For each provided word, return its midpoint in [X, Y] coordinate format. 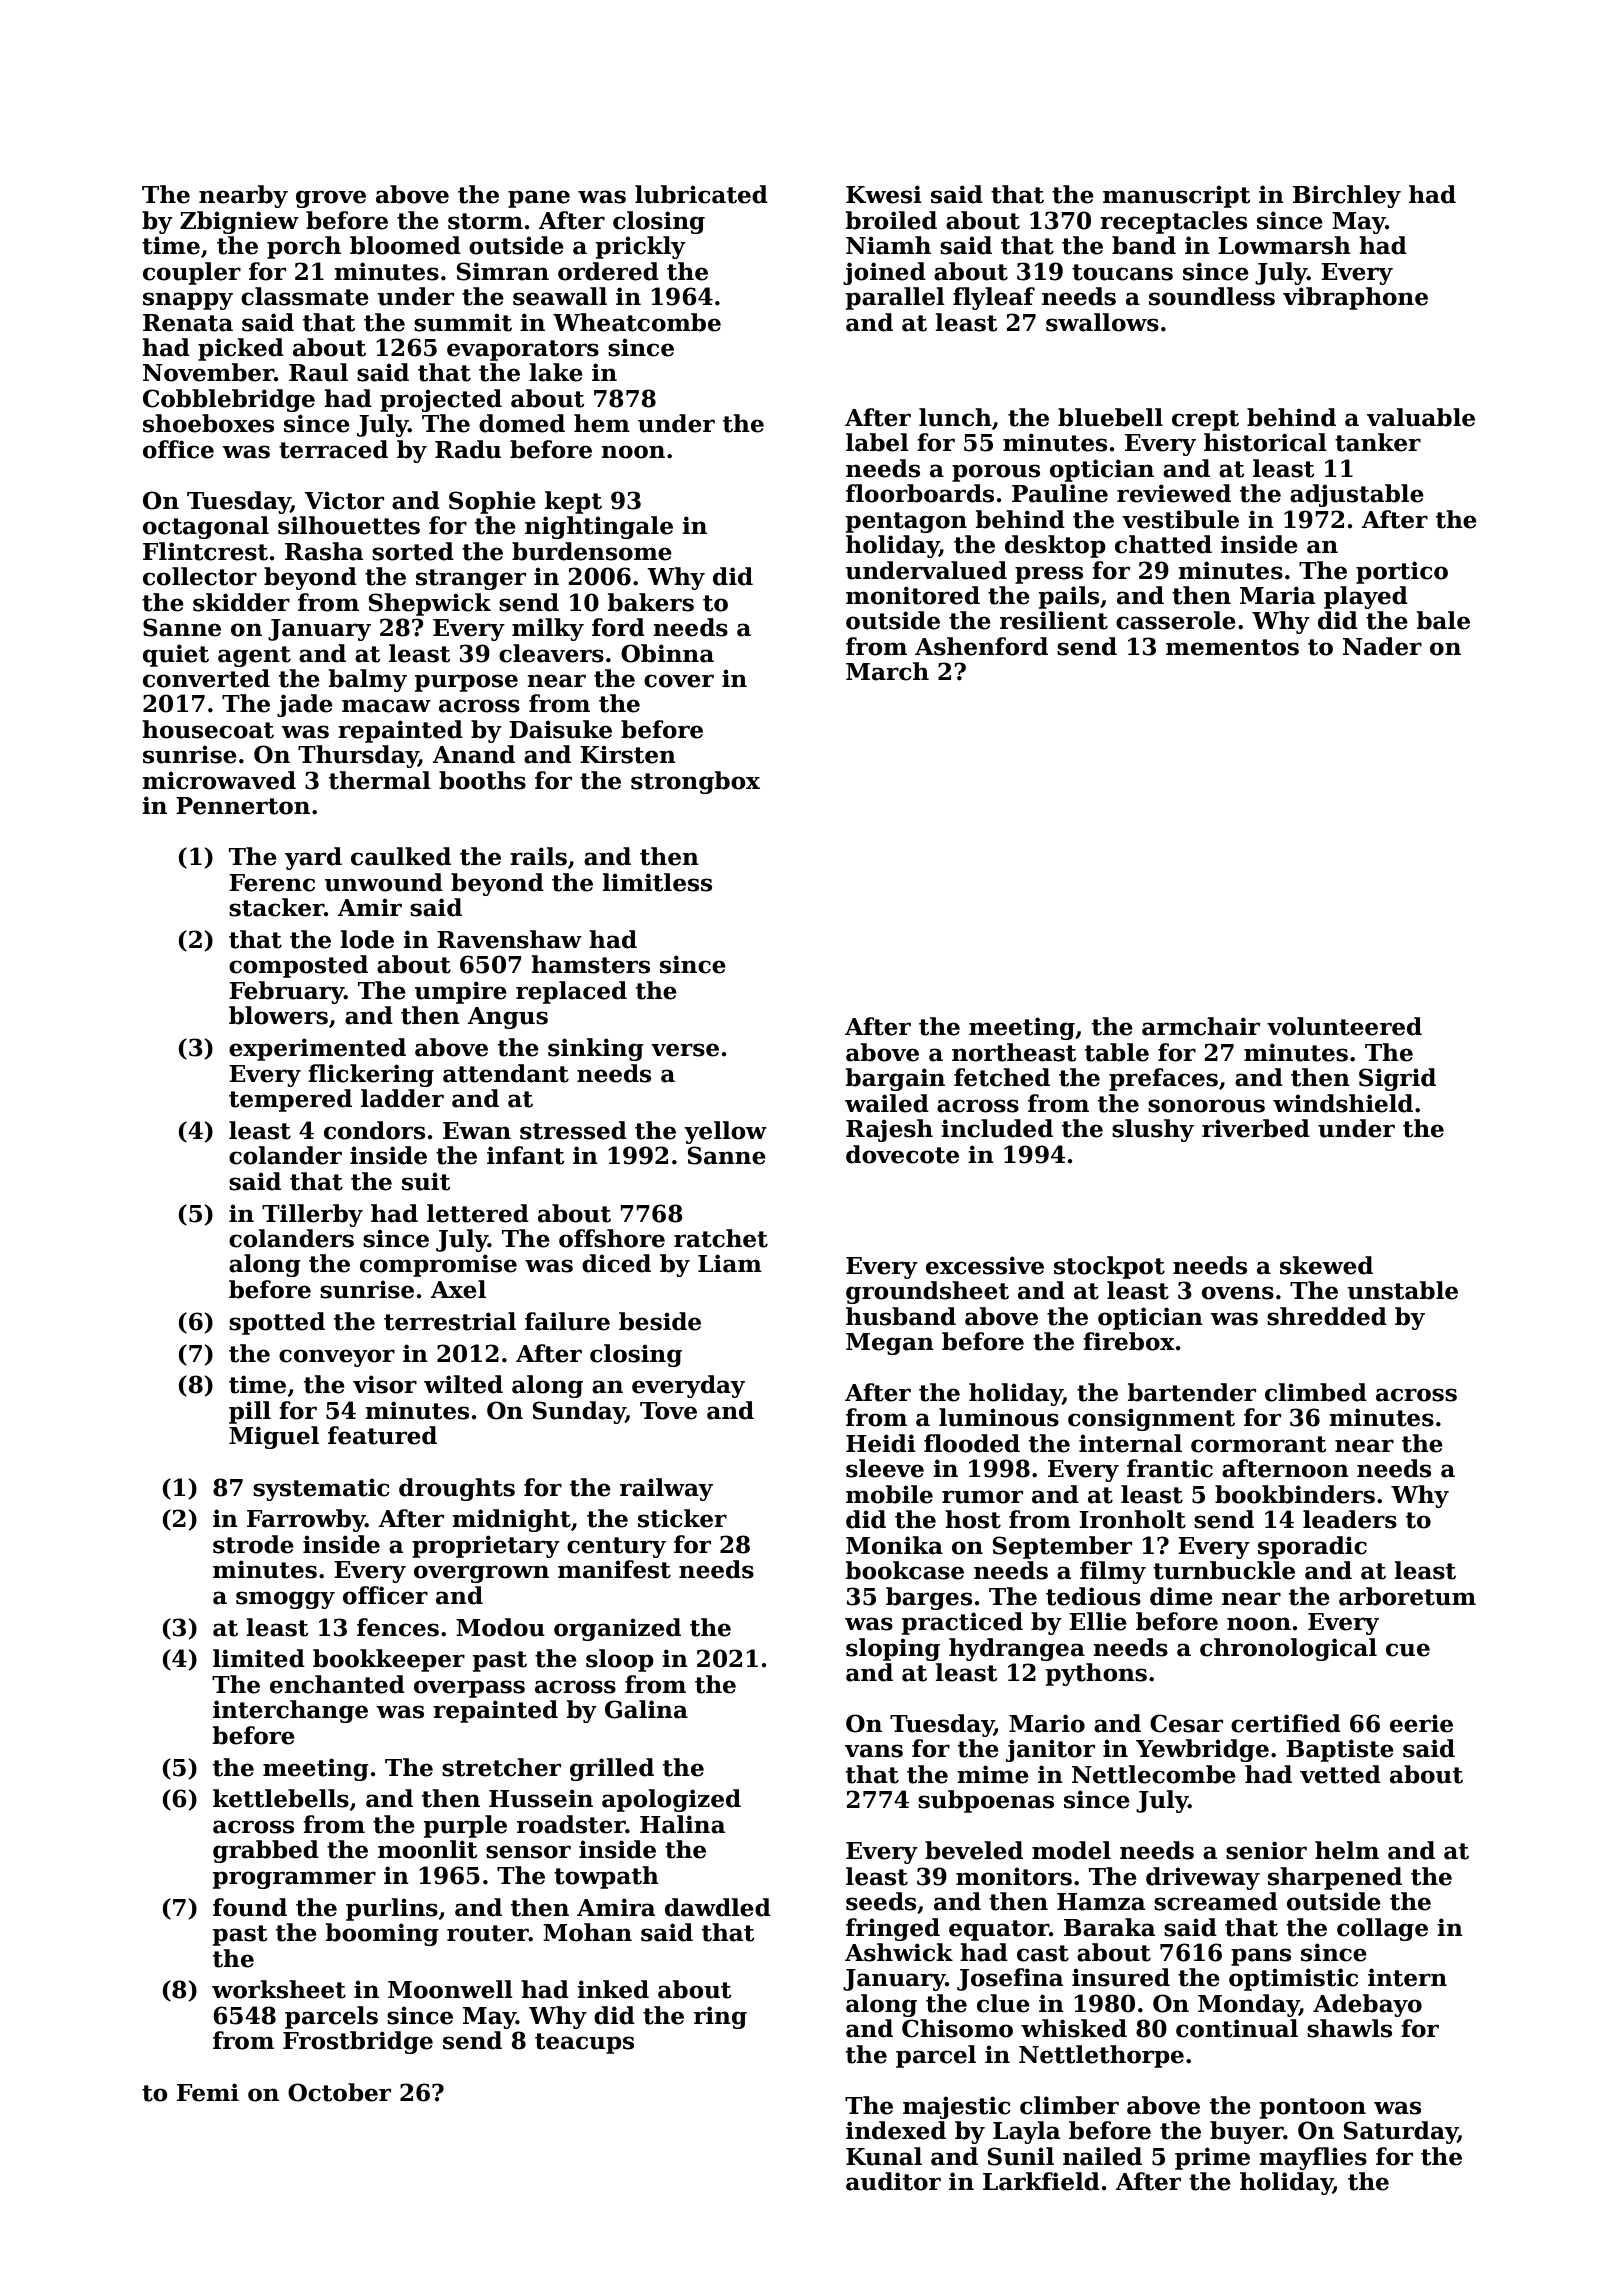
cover [679, 681]
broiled [891, 220]
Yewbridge [1202, 1750]
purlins [392, 1909]
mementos [1232, 647]
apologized [671, 1800]
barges [929, 1598]
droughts [457, 1489]
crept [1205, 420]
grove [331, 199]
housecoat [208, 729]
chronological [1288, 1649]
